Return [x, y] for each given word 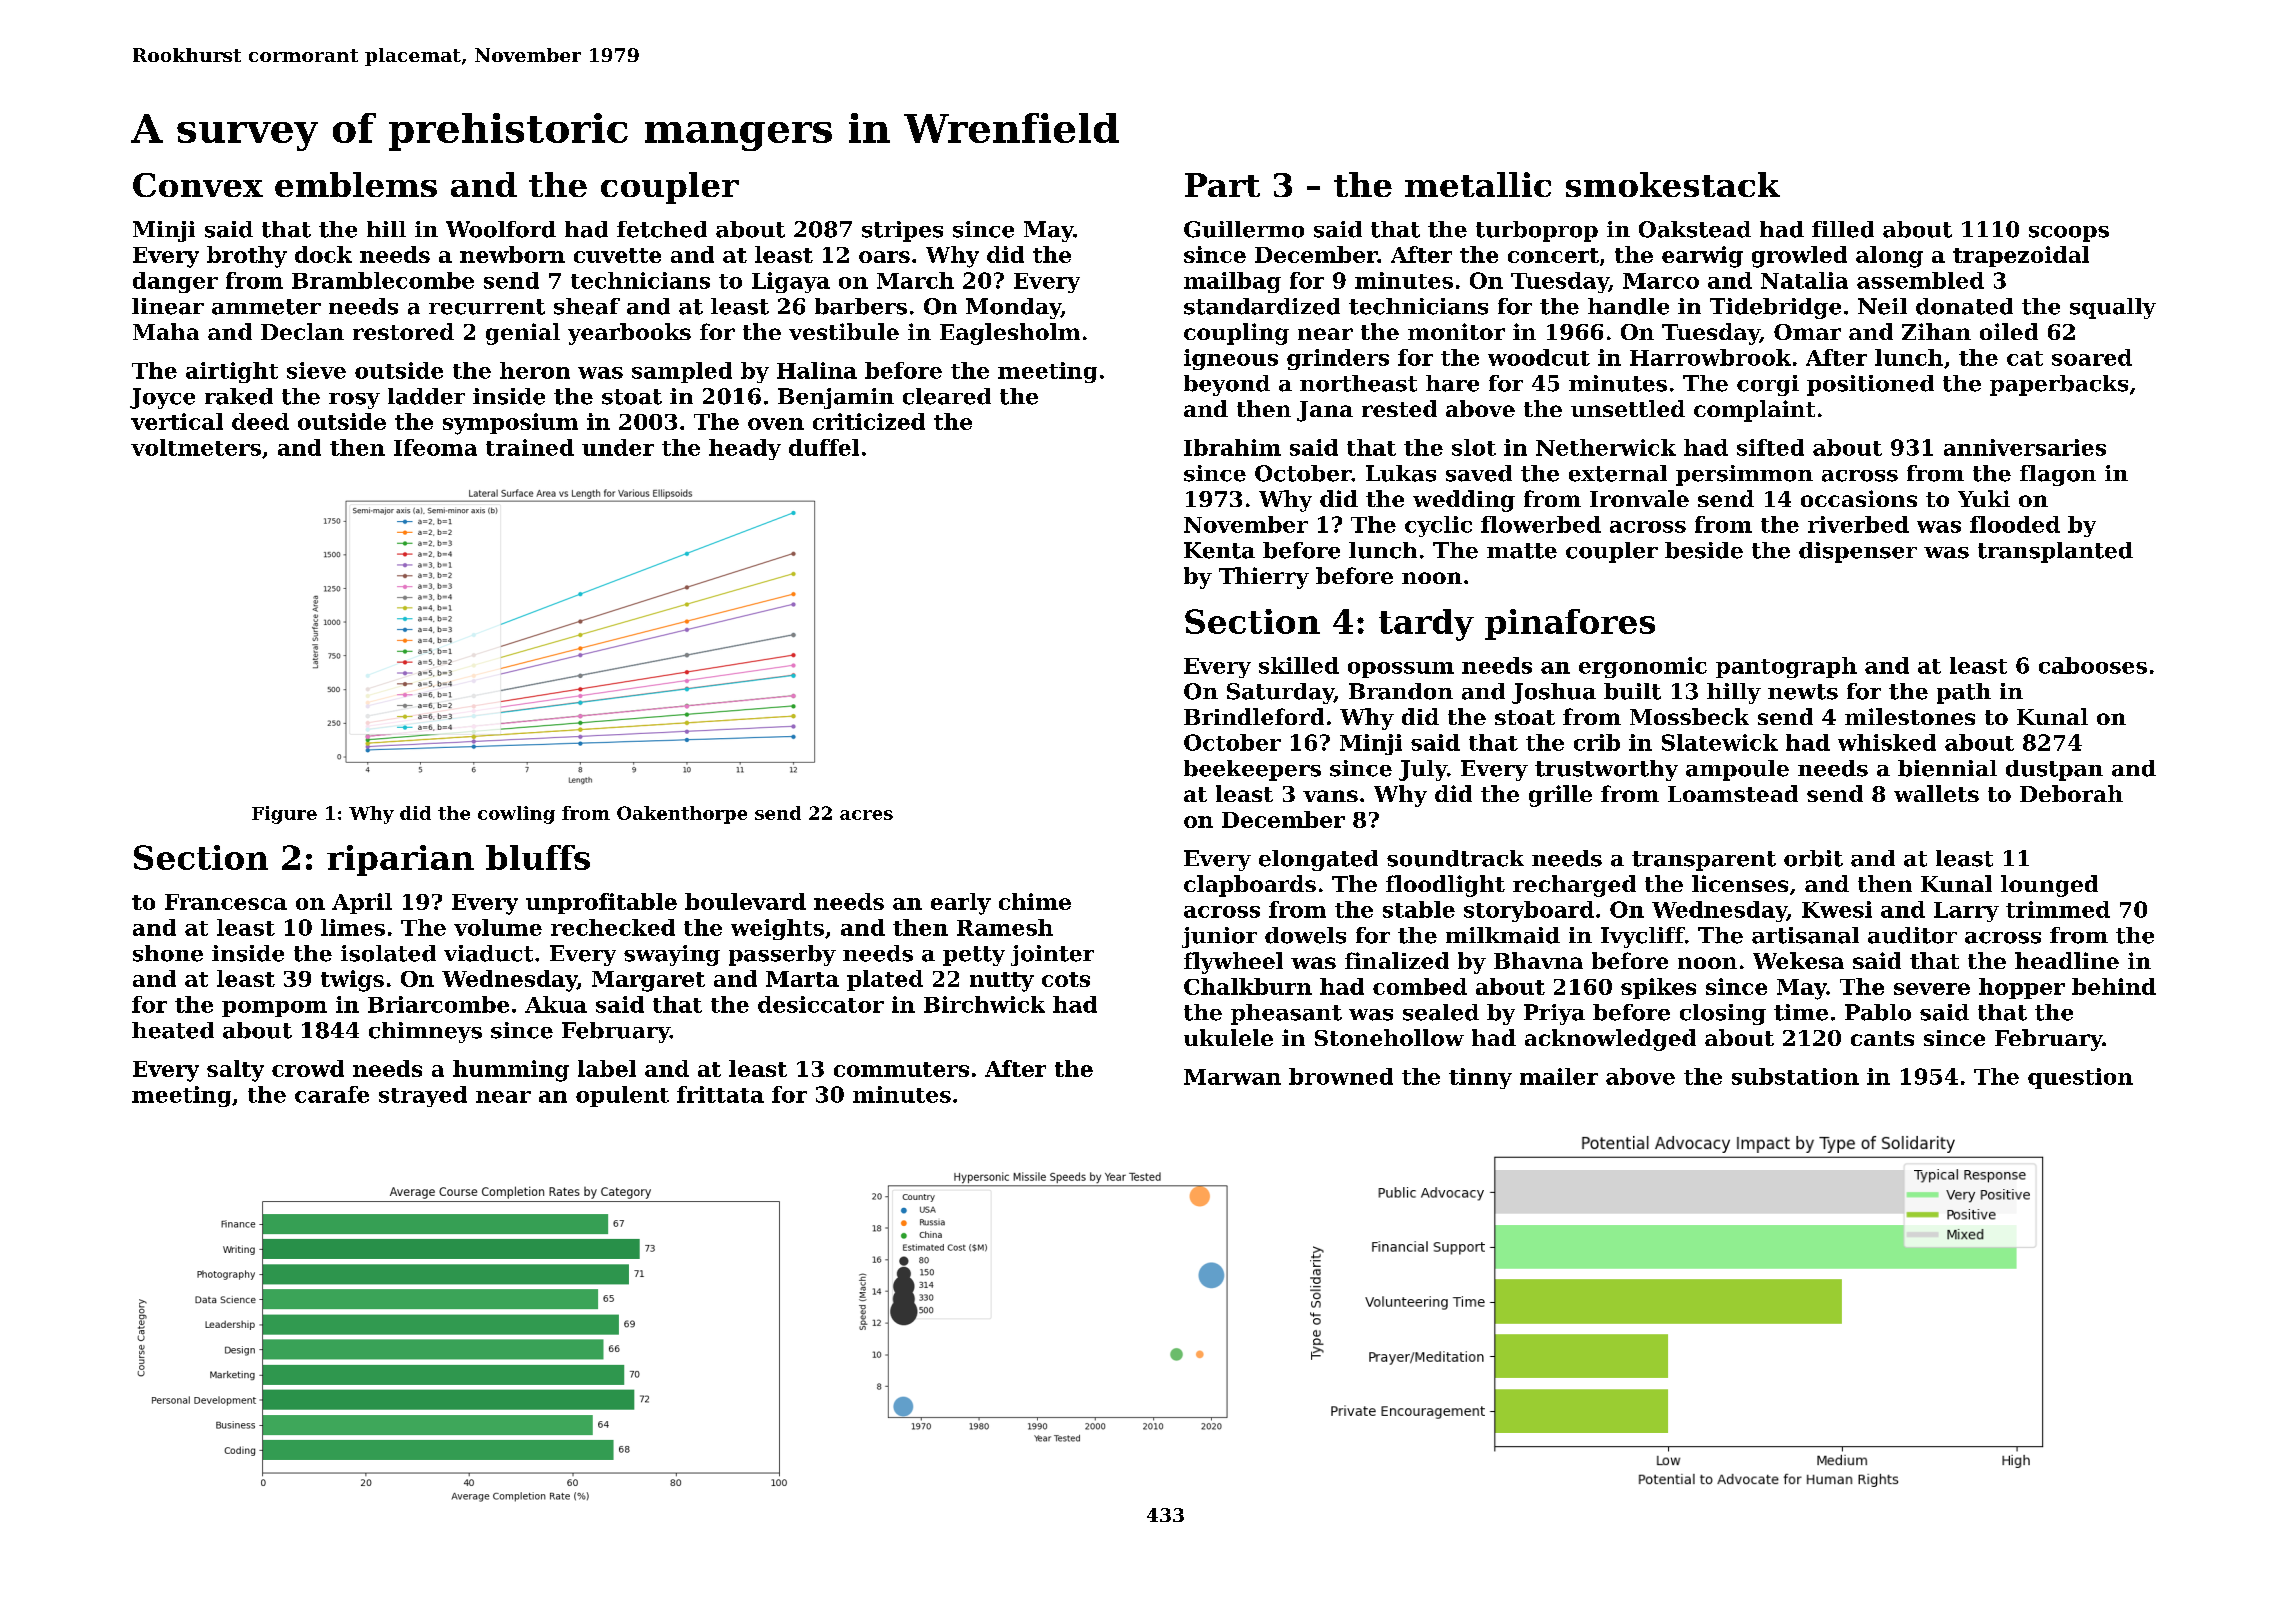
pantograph [1786, 667]
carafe [332, 1094]
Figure [284, 815]
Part [1222, 185]
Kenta [1219, 550]
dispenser [1858, 552]
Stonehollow [1389, 1037]
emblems [356, 184]
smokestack [1673, 184]
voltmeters [196, 447]
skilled [1299, 665]
